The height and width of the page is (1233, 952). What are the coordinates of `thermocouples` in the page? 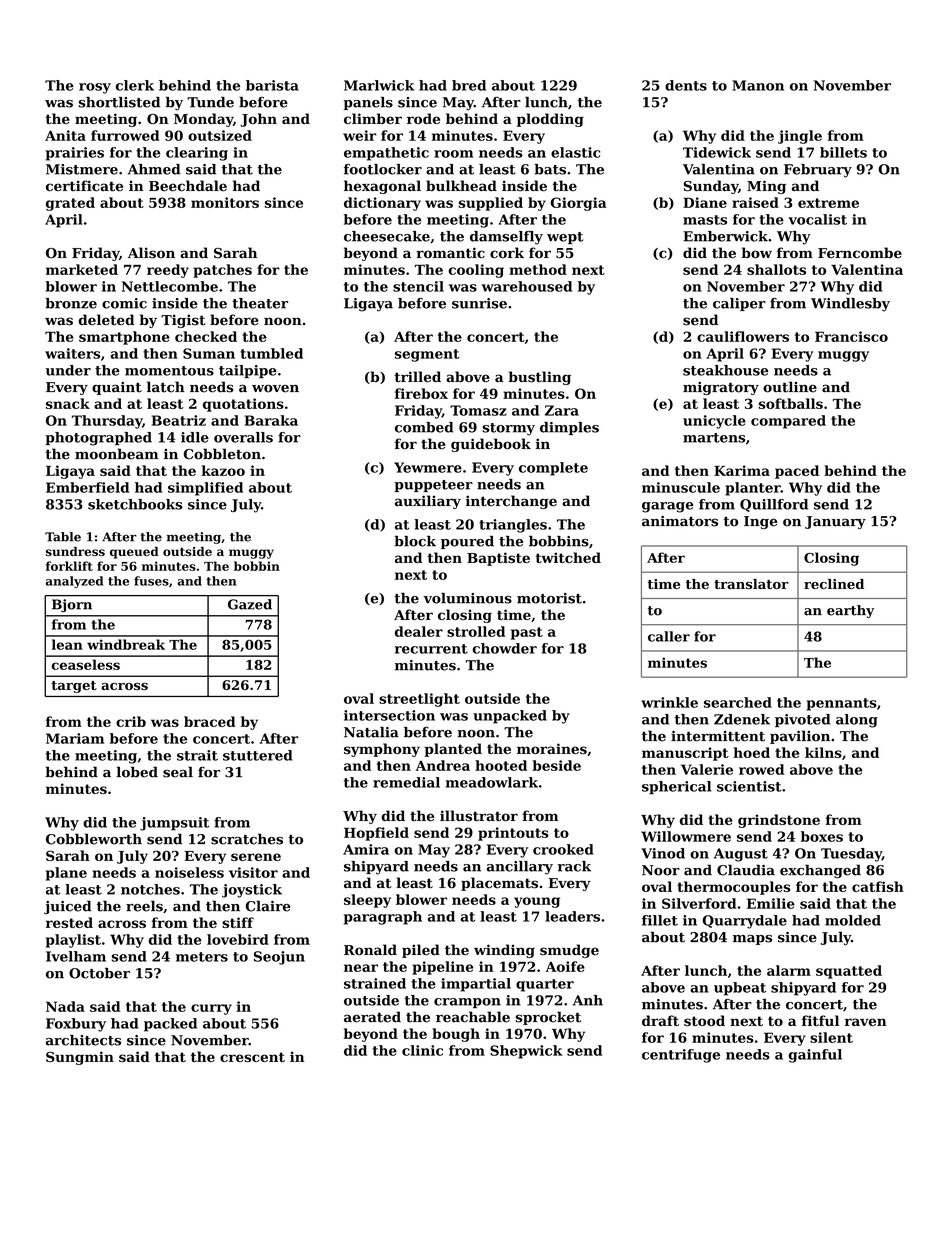 It's located at (733, 888).
